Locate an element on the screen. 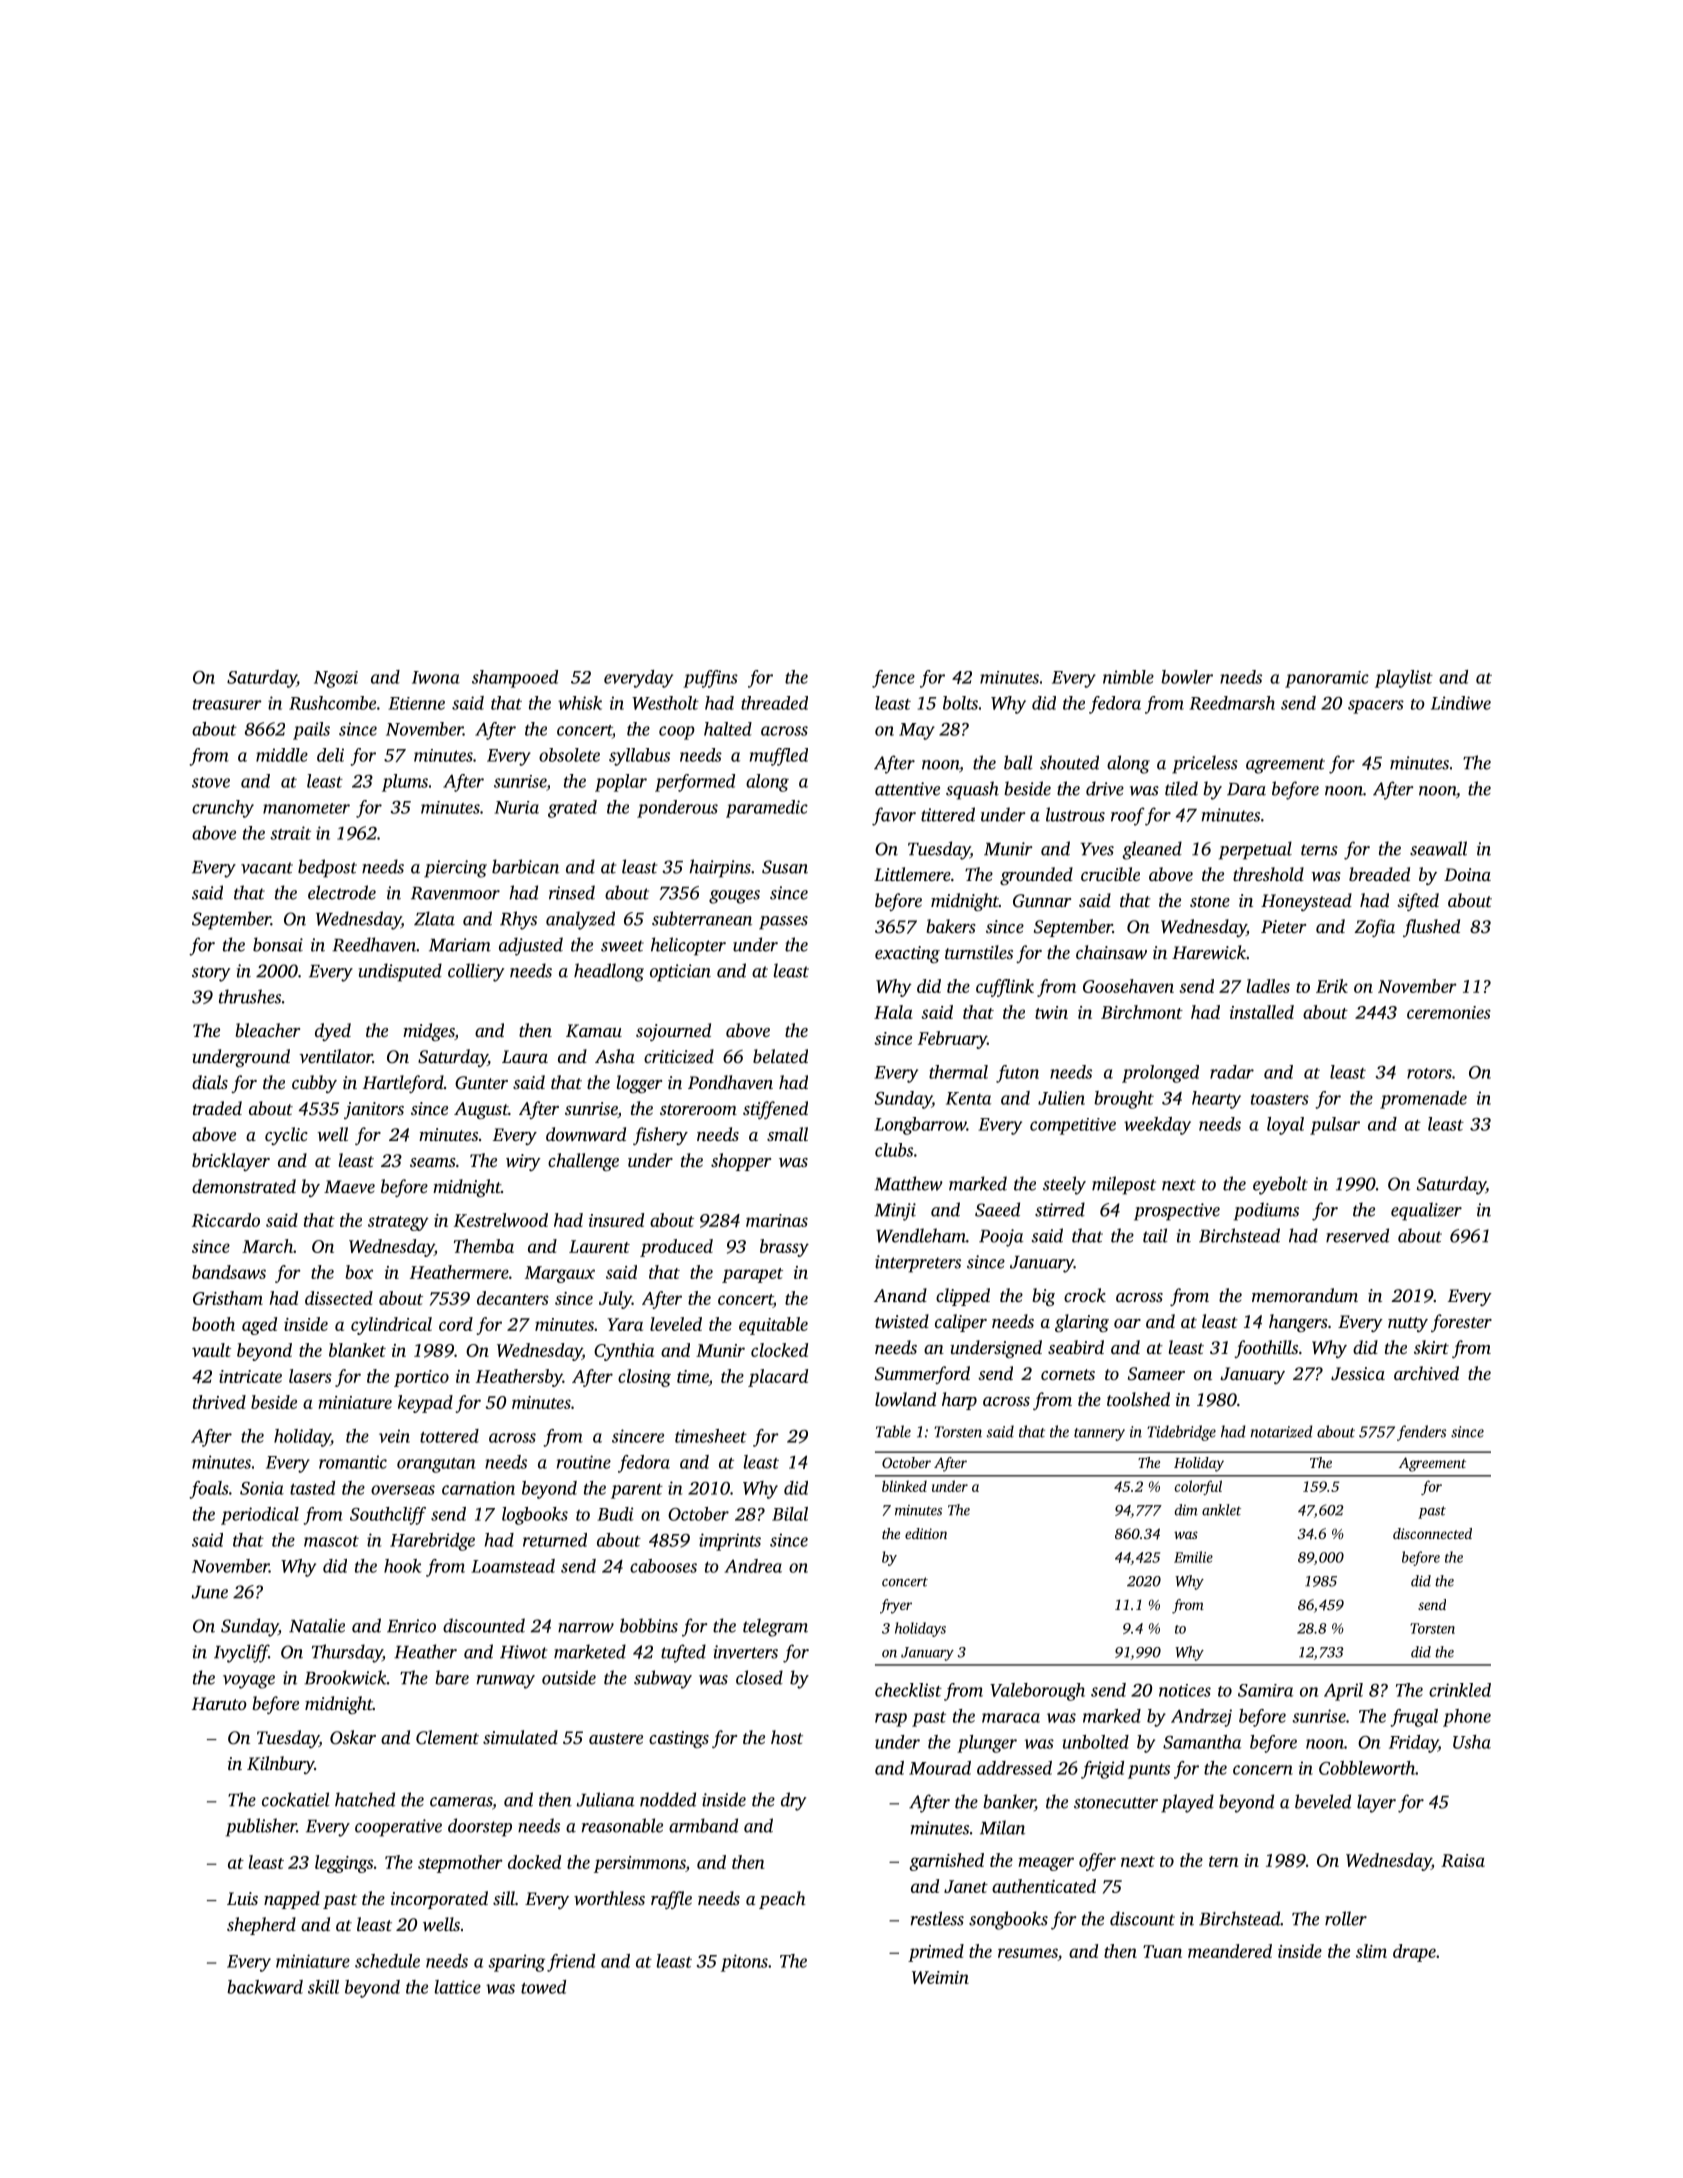 Image resolution: width=1683 pixels, height=2178 pixels. stirred is located at coordinates (1060, 1209).
